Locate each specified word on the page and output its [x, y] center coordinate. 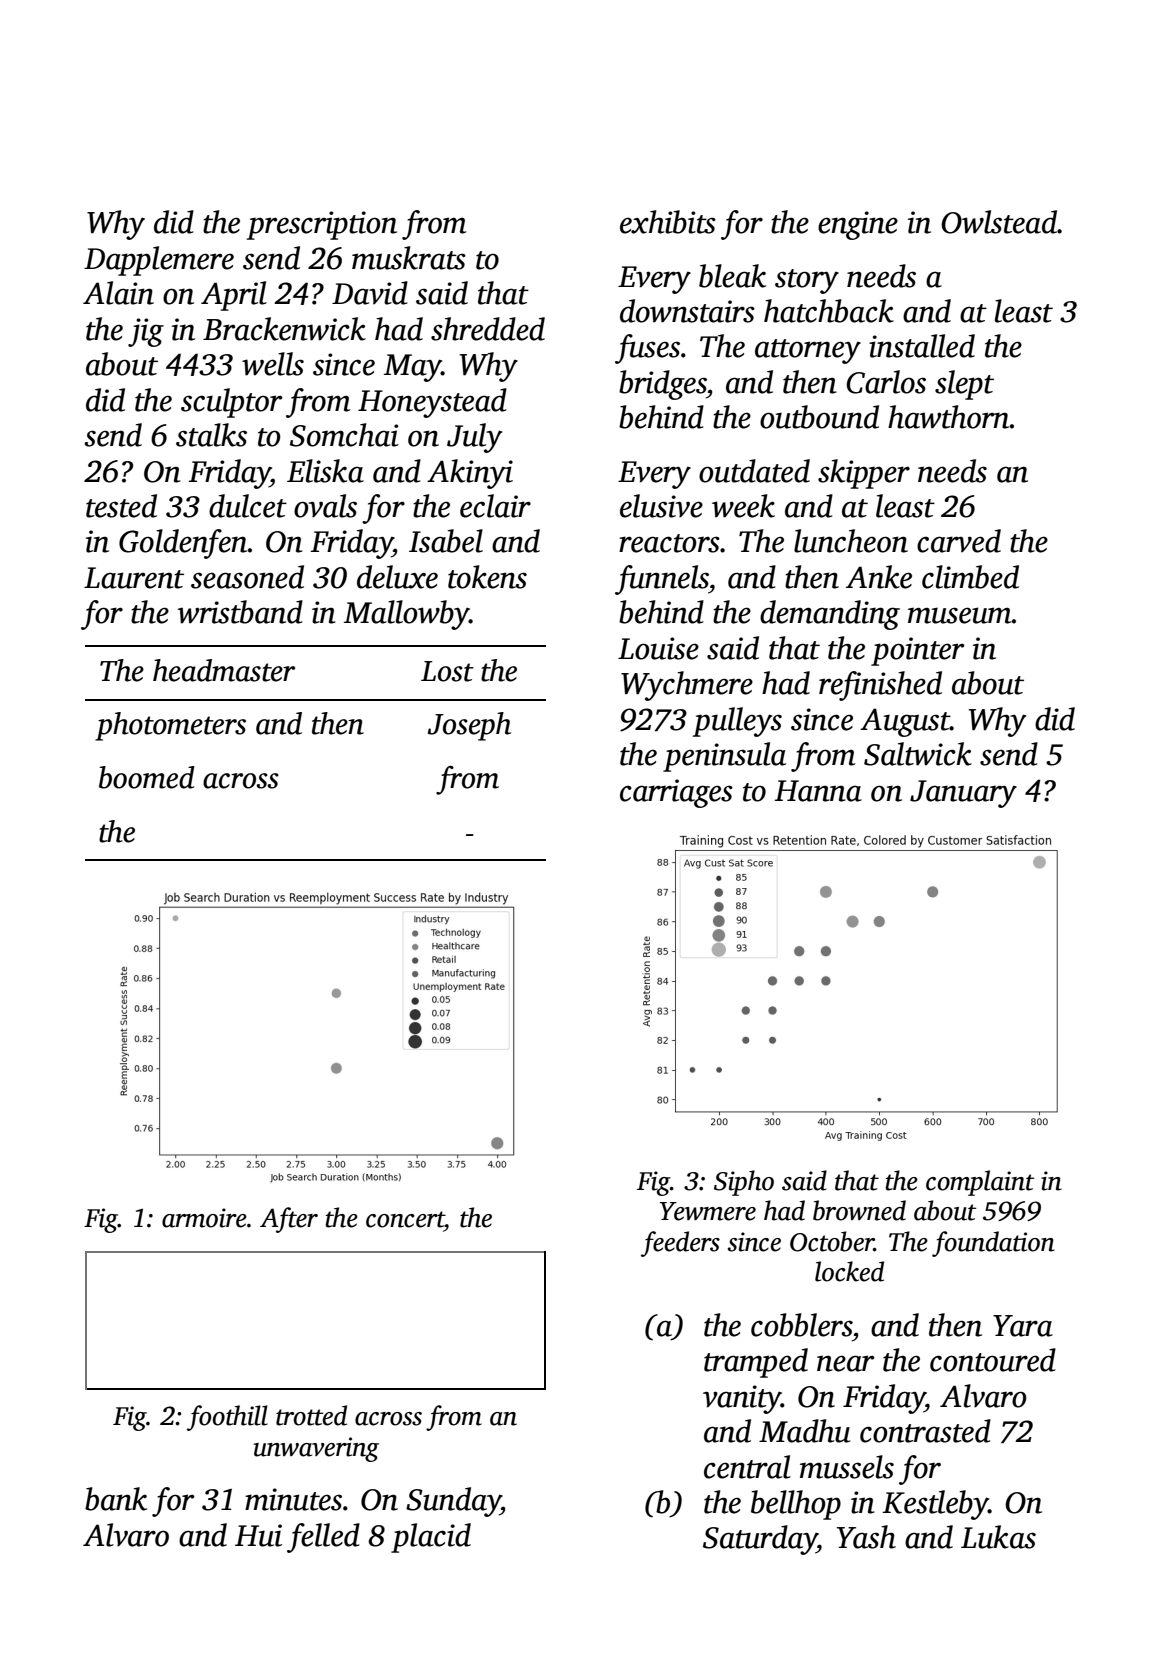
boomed [147, 777]
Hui [258, 1535]
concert [405, 1219]
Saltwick [918, 754]
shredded [488, 329]
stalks [211, 435]
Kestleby [935, 1505]
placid [431, 1538]
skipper [864, 474]
